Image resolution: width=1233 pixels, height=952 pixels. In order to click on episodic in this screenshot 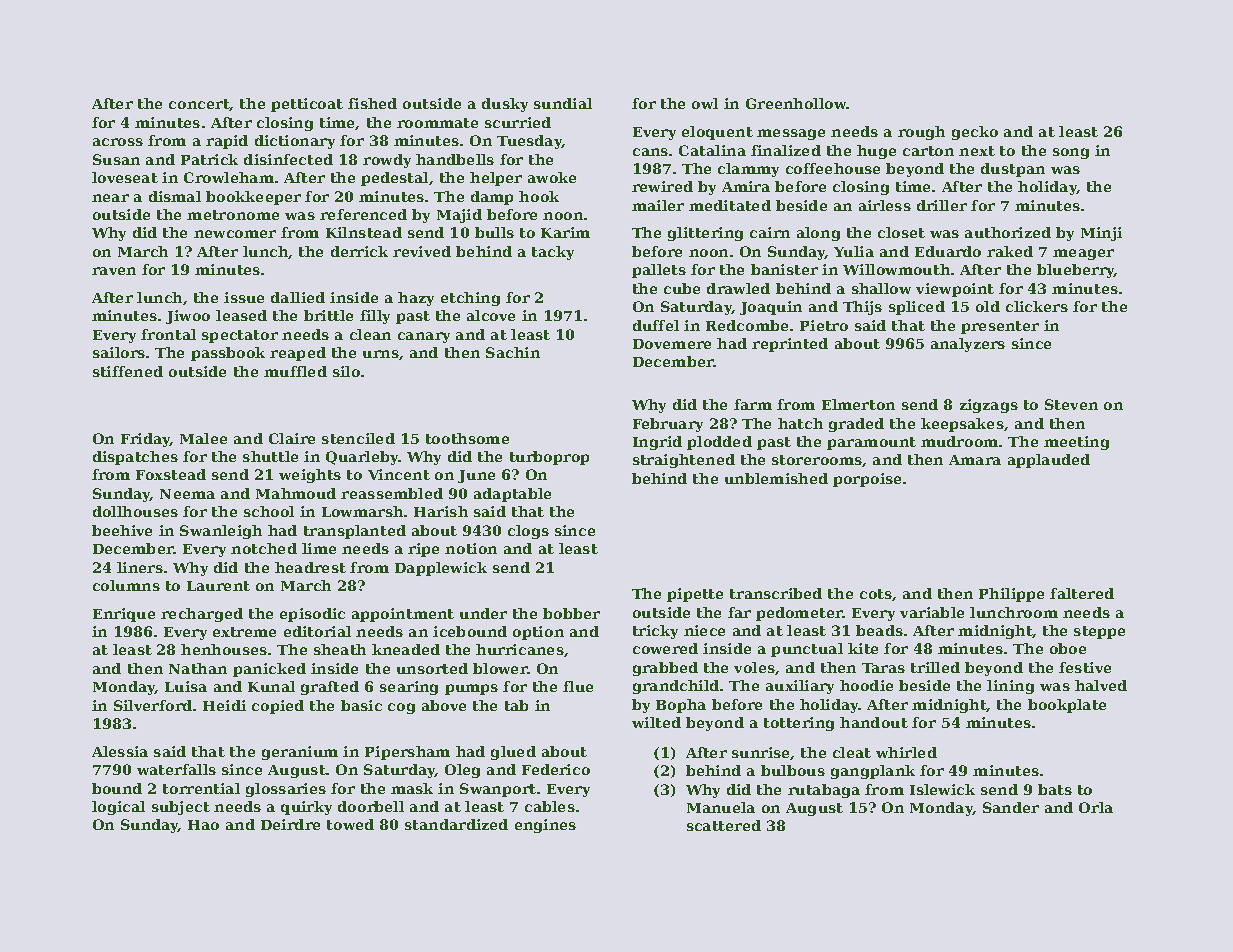, I will do `click(312, 615)`.
